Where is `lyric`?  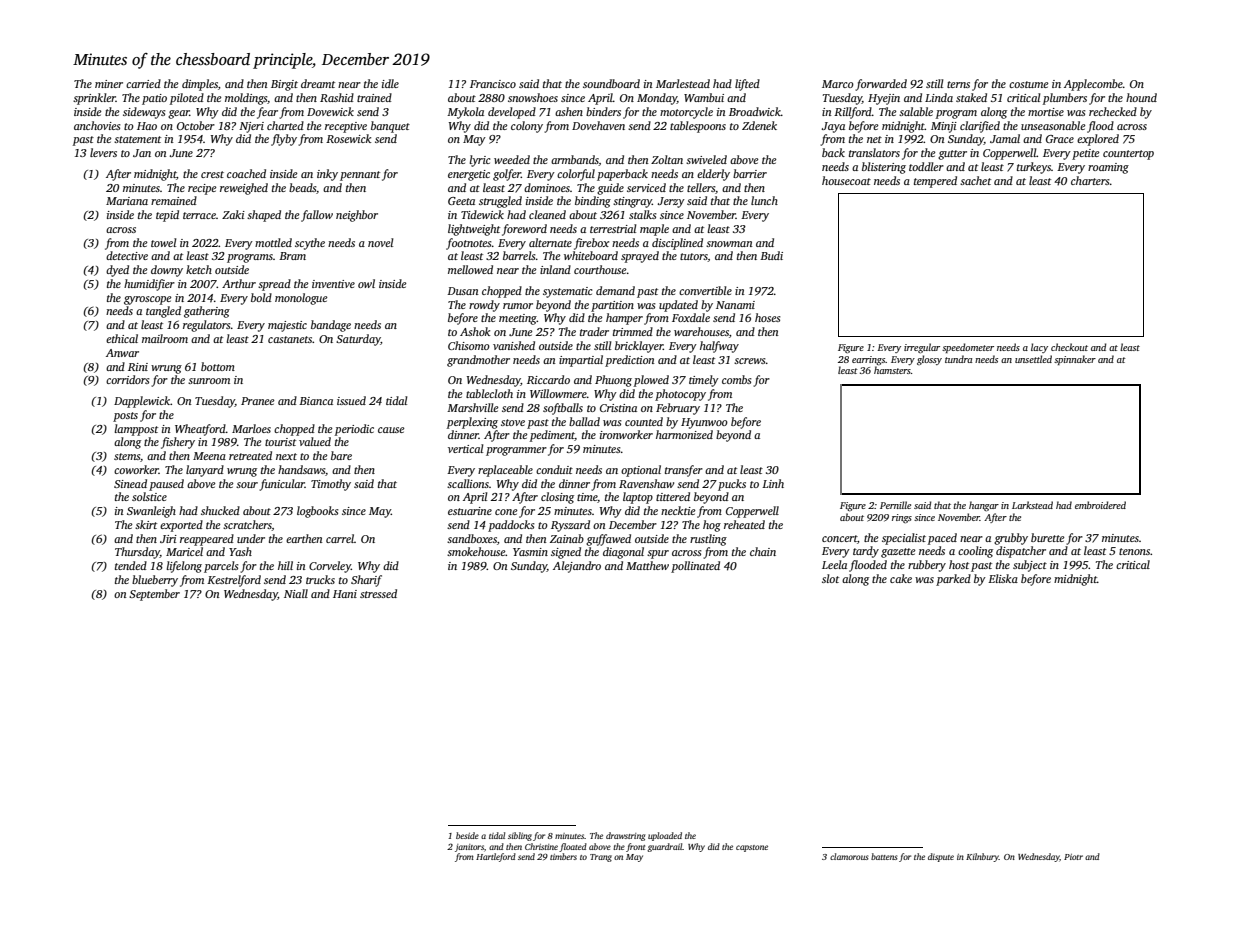
lyric is located at coordinates (479, 161).
